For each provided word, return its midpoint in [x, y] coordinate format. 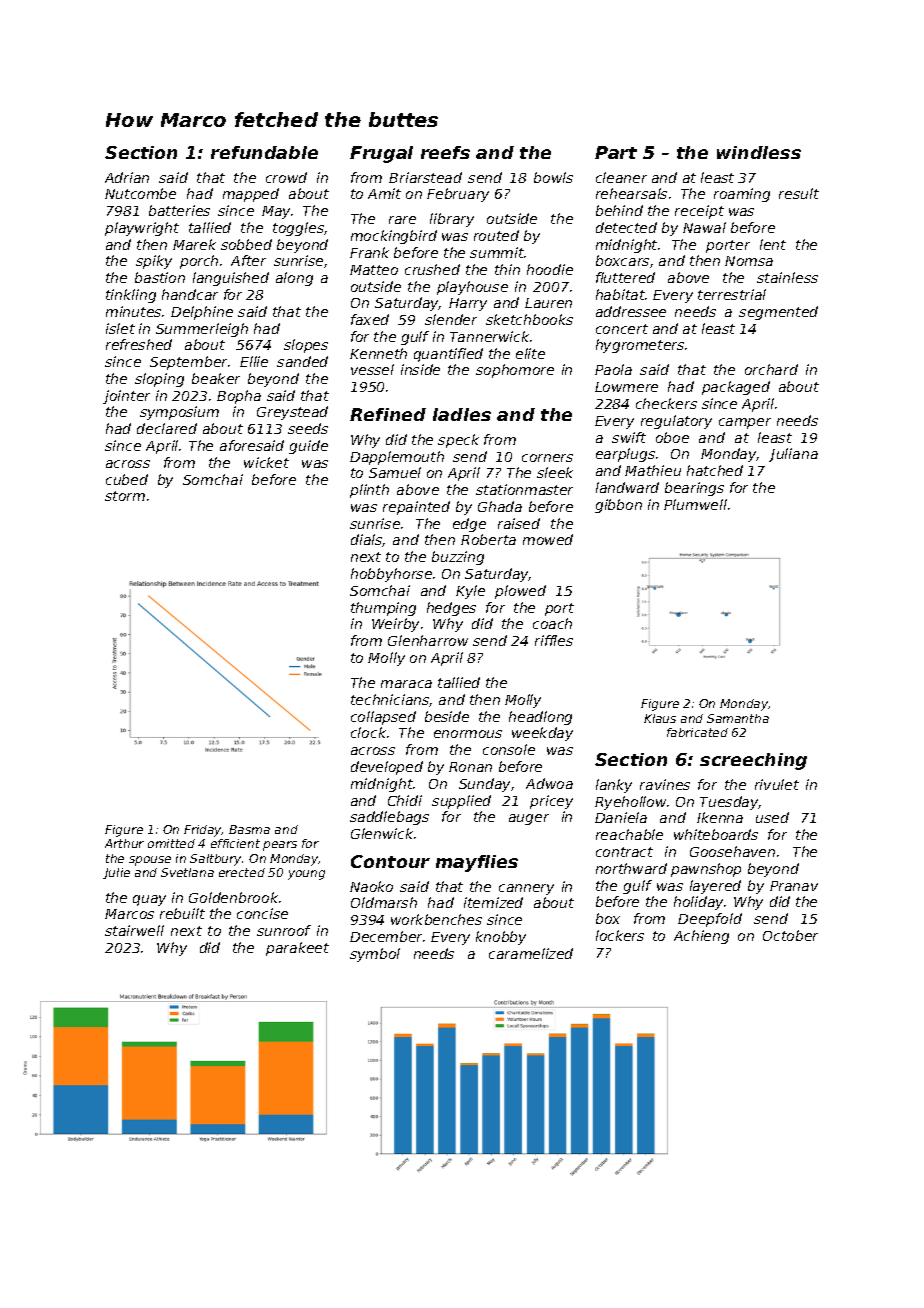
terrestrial [732, 294]
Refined [388, 414]
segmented [778, 313]
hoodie [550, 269]
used [772, 817]
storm [125, 496]
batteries [179, 210]
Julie [116, 873]
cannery [526, 889]
